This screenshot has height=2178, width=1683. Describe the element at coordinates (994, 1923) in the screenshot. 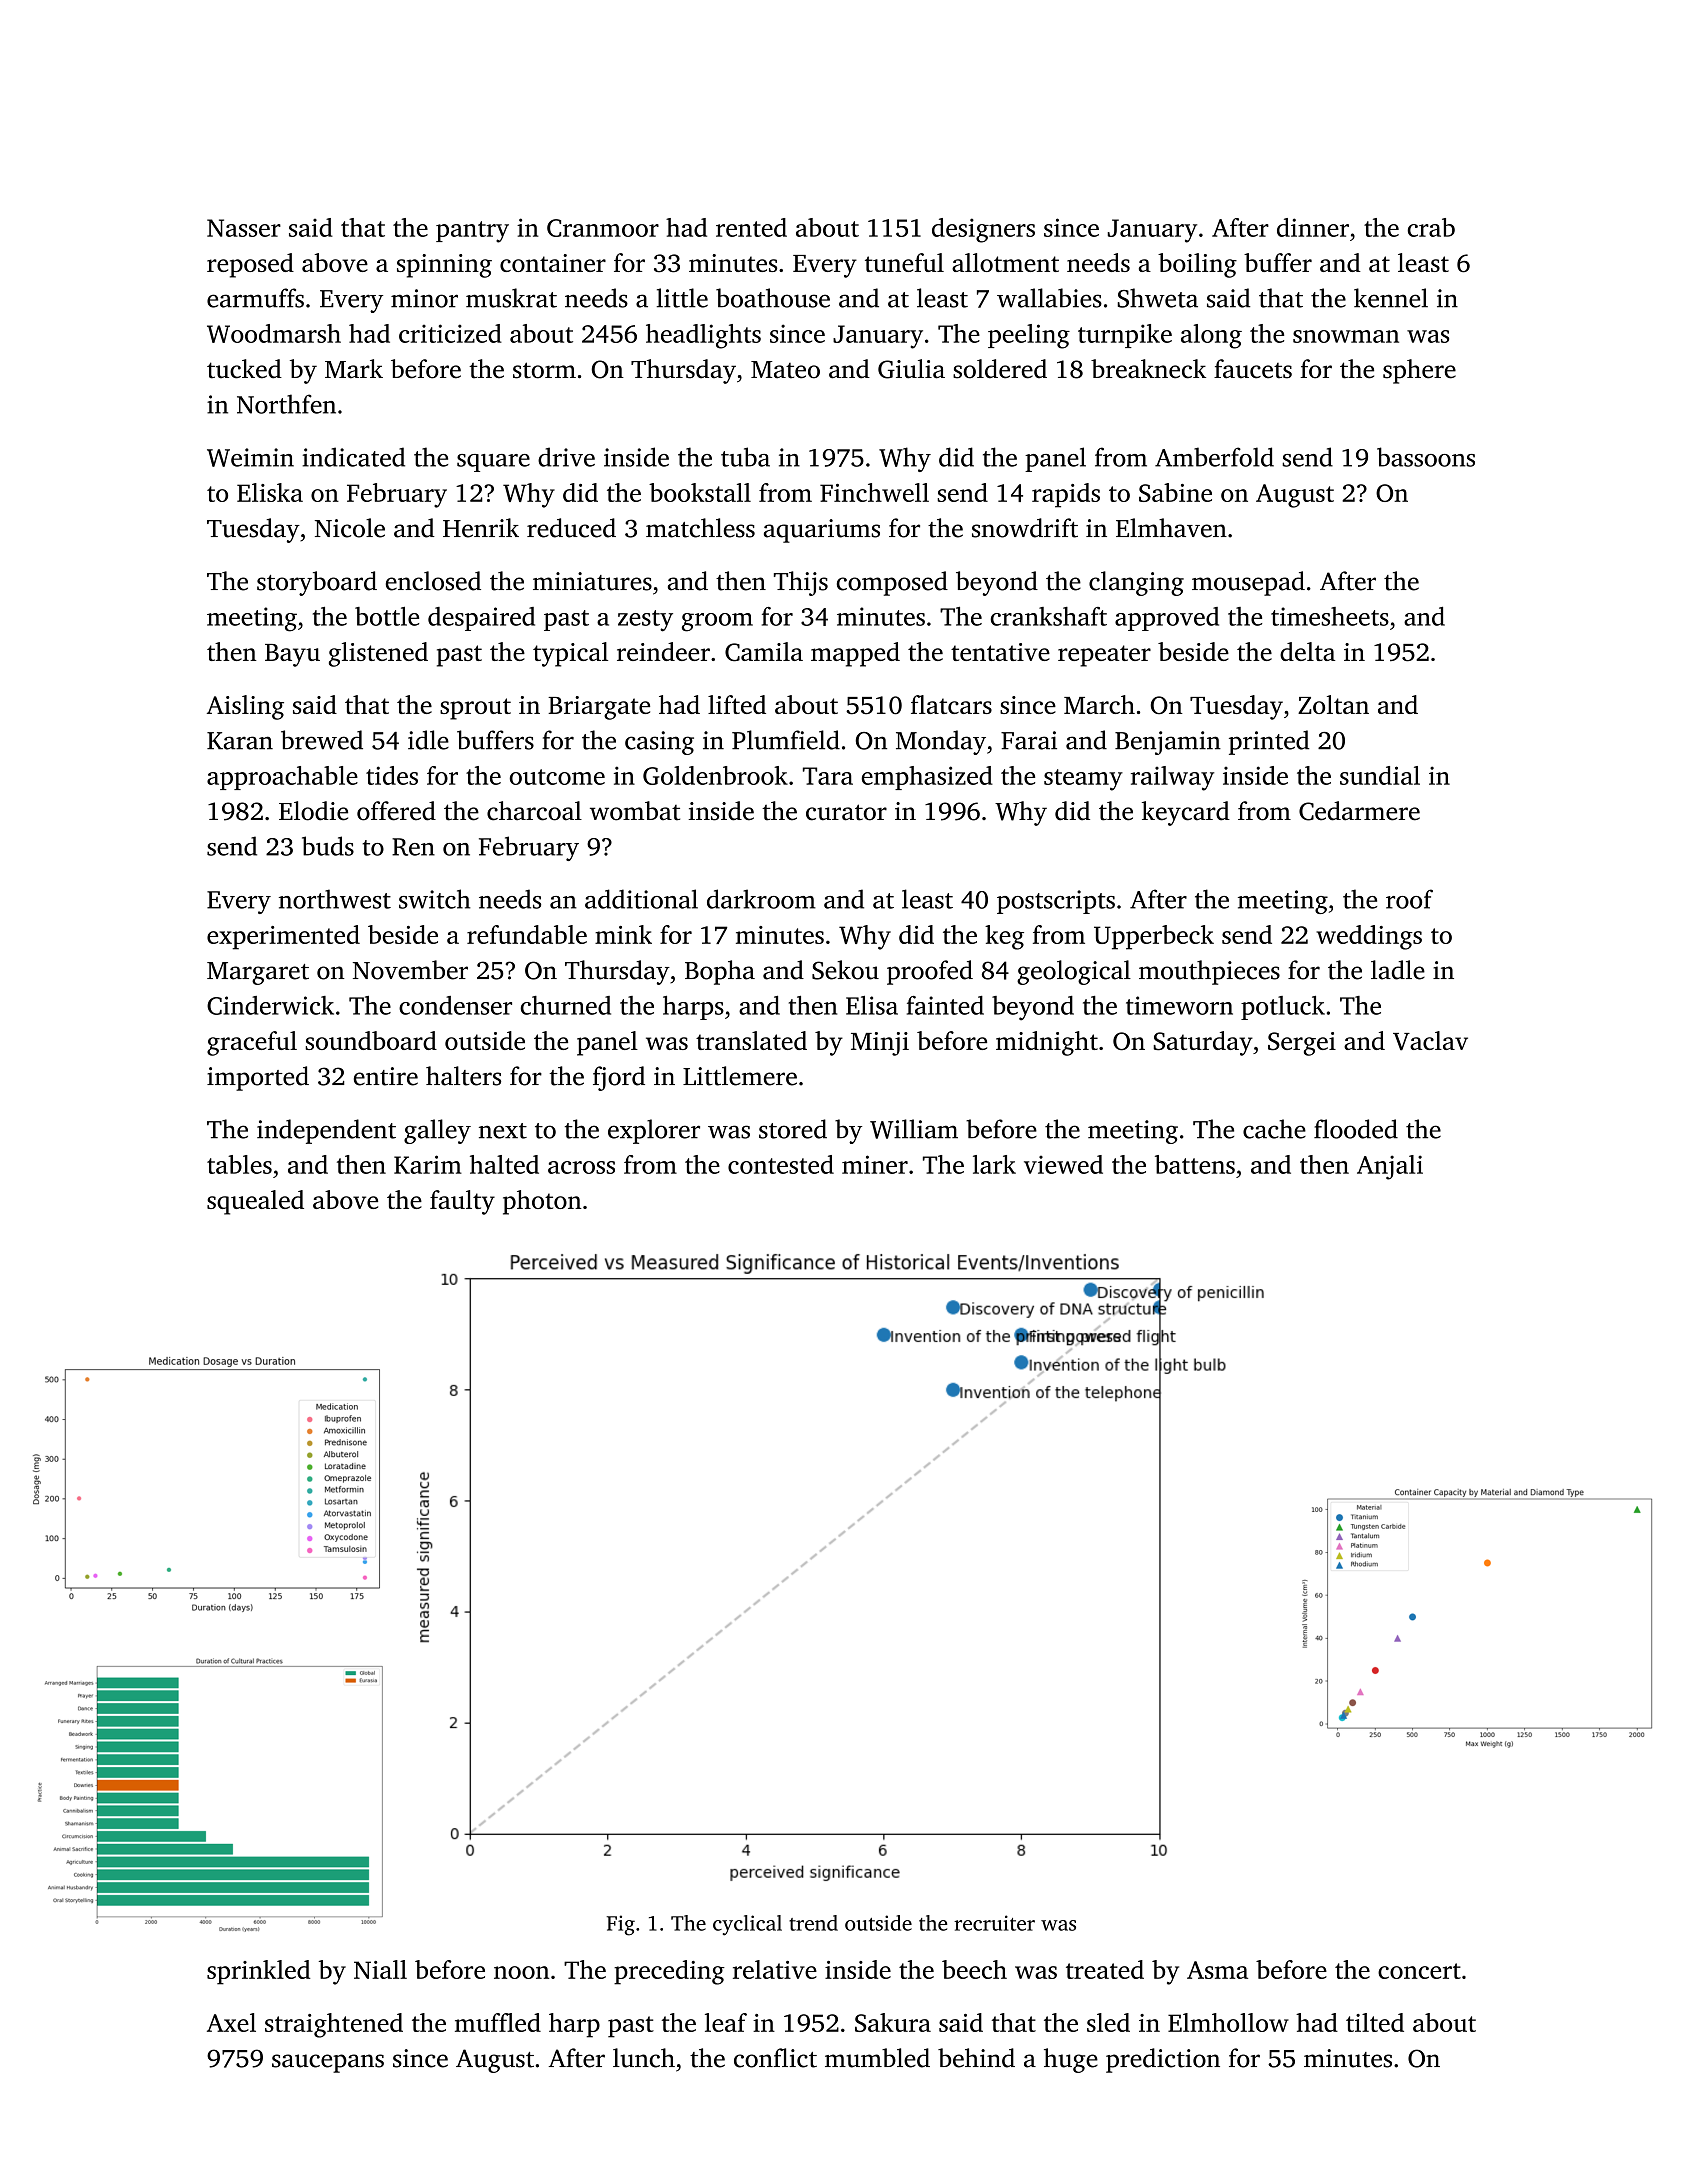

I see `recruiter` at that location.
